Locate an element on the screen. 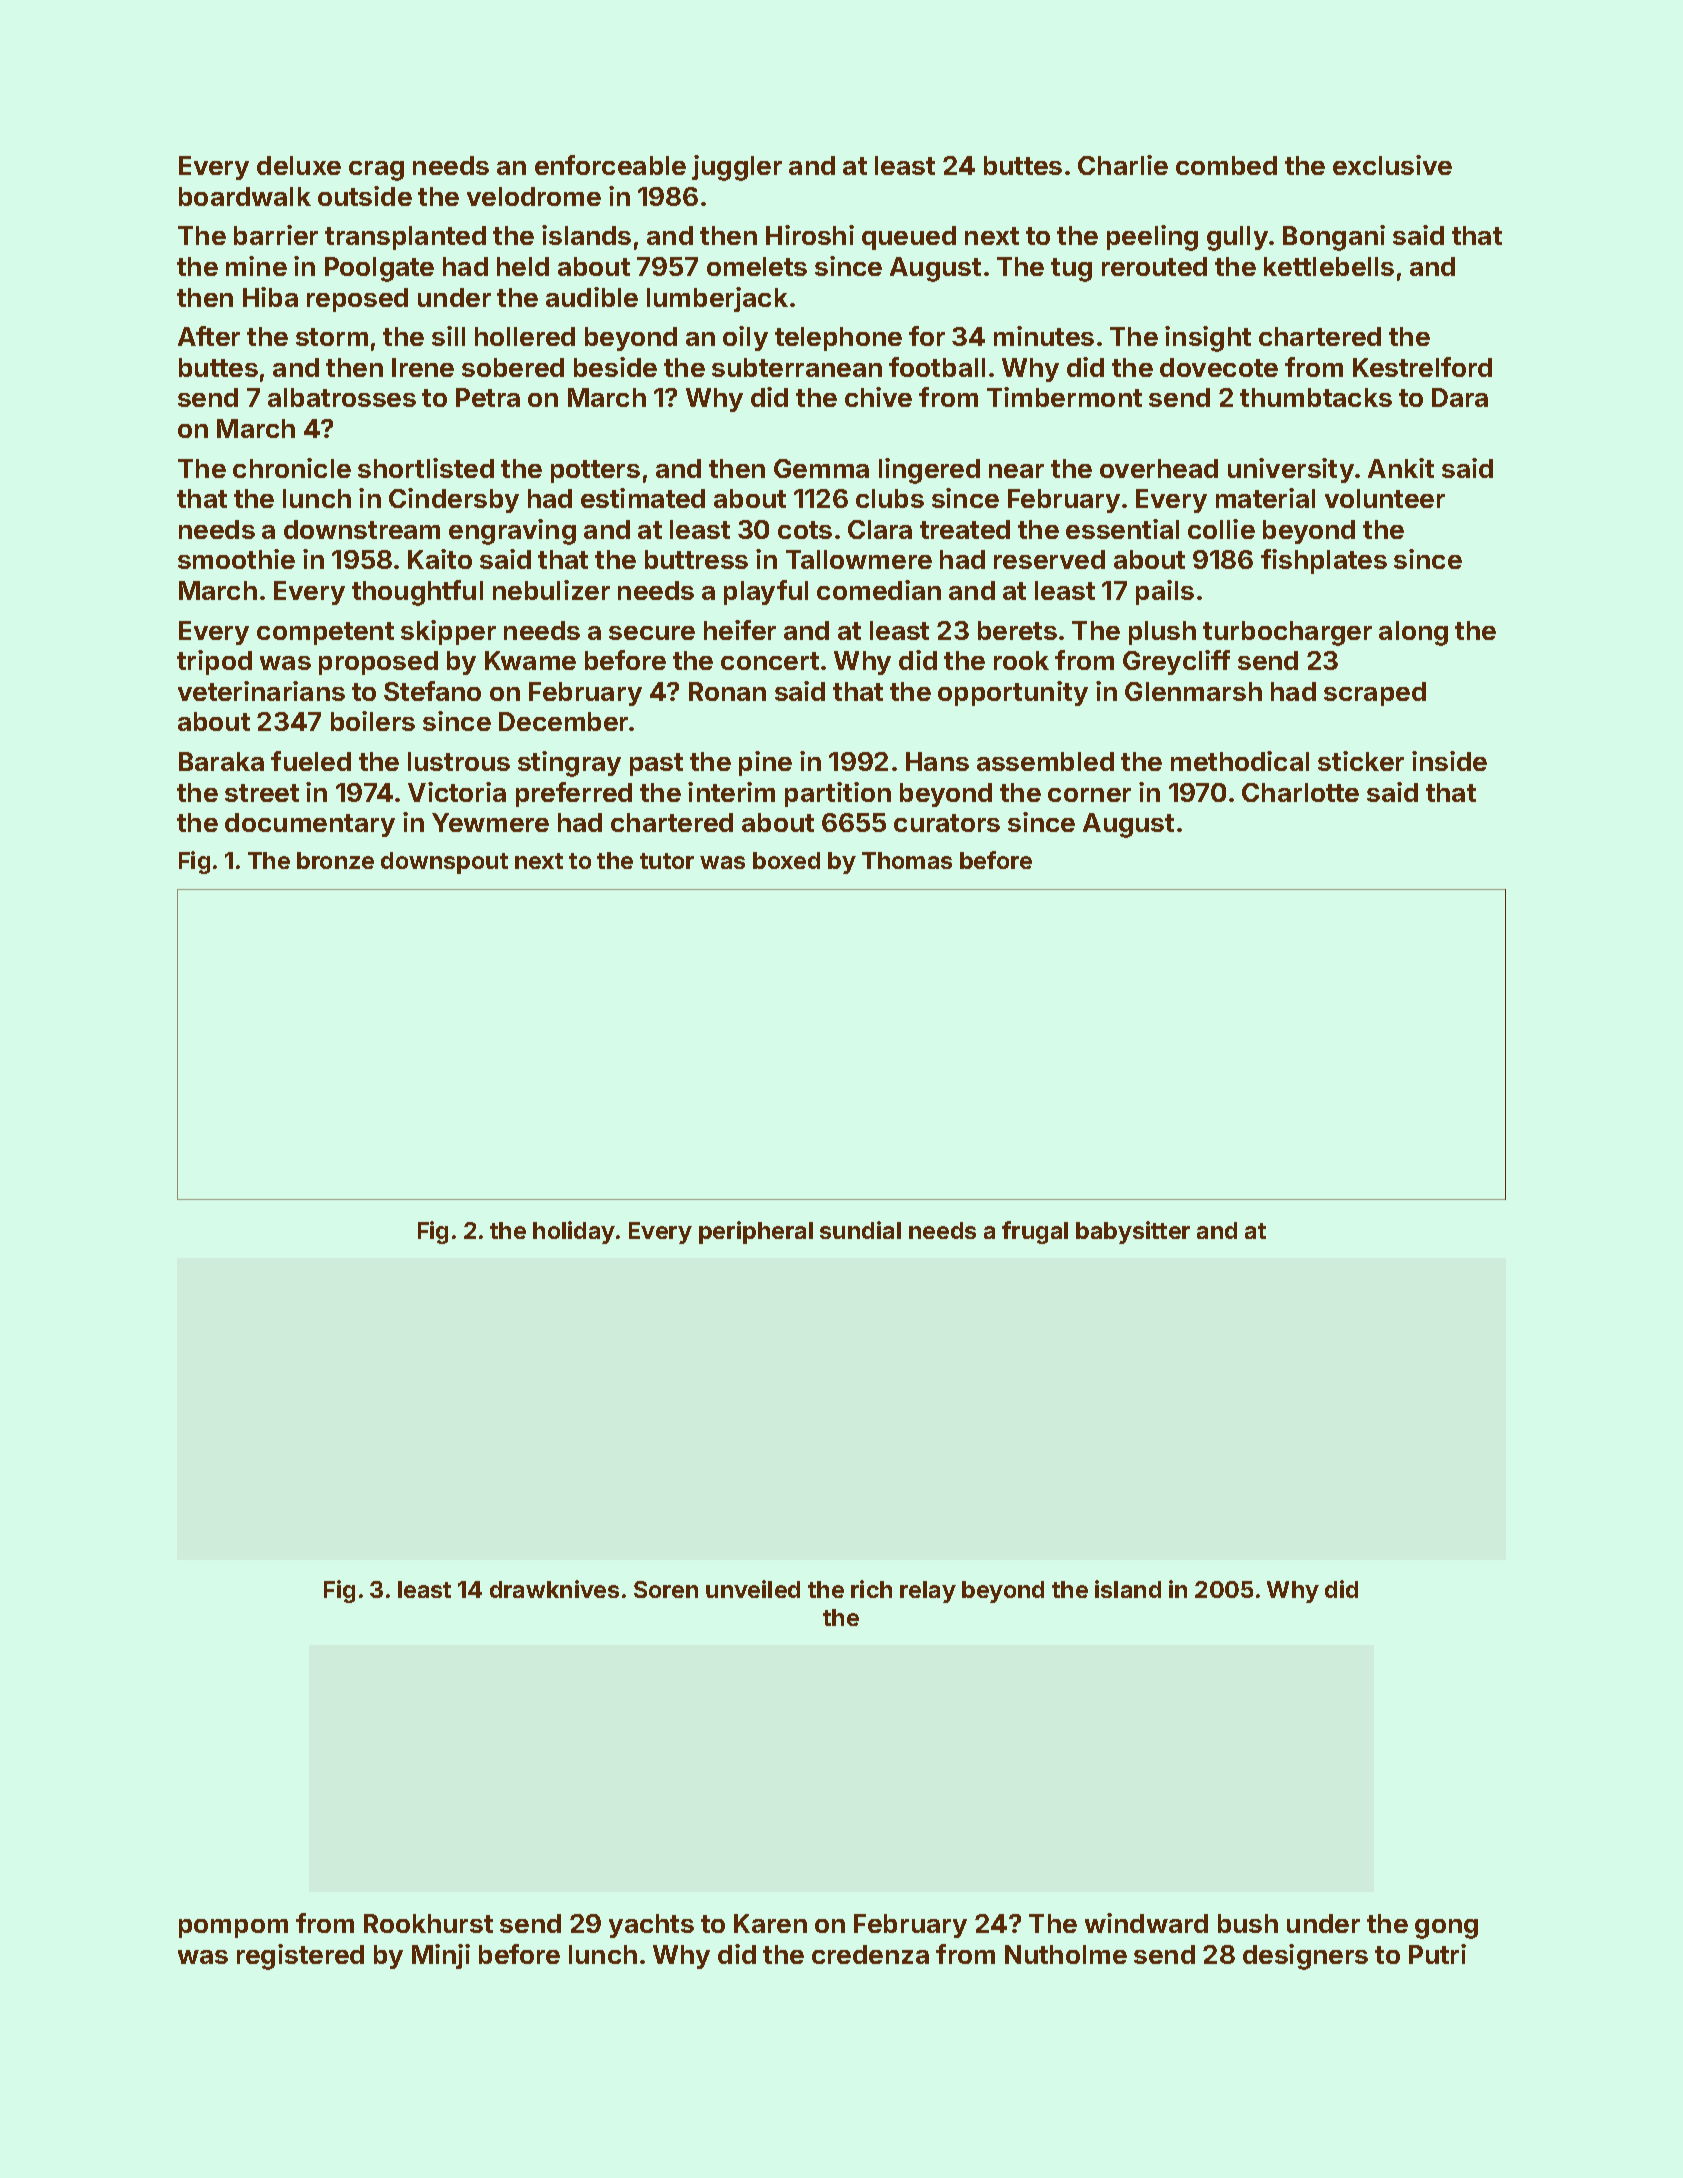 Image resolution: width=1683 pixels, height=2178 pixels. holiday is located at coordinates (574, 1232).
